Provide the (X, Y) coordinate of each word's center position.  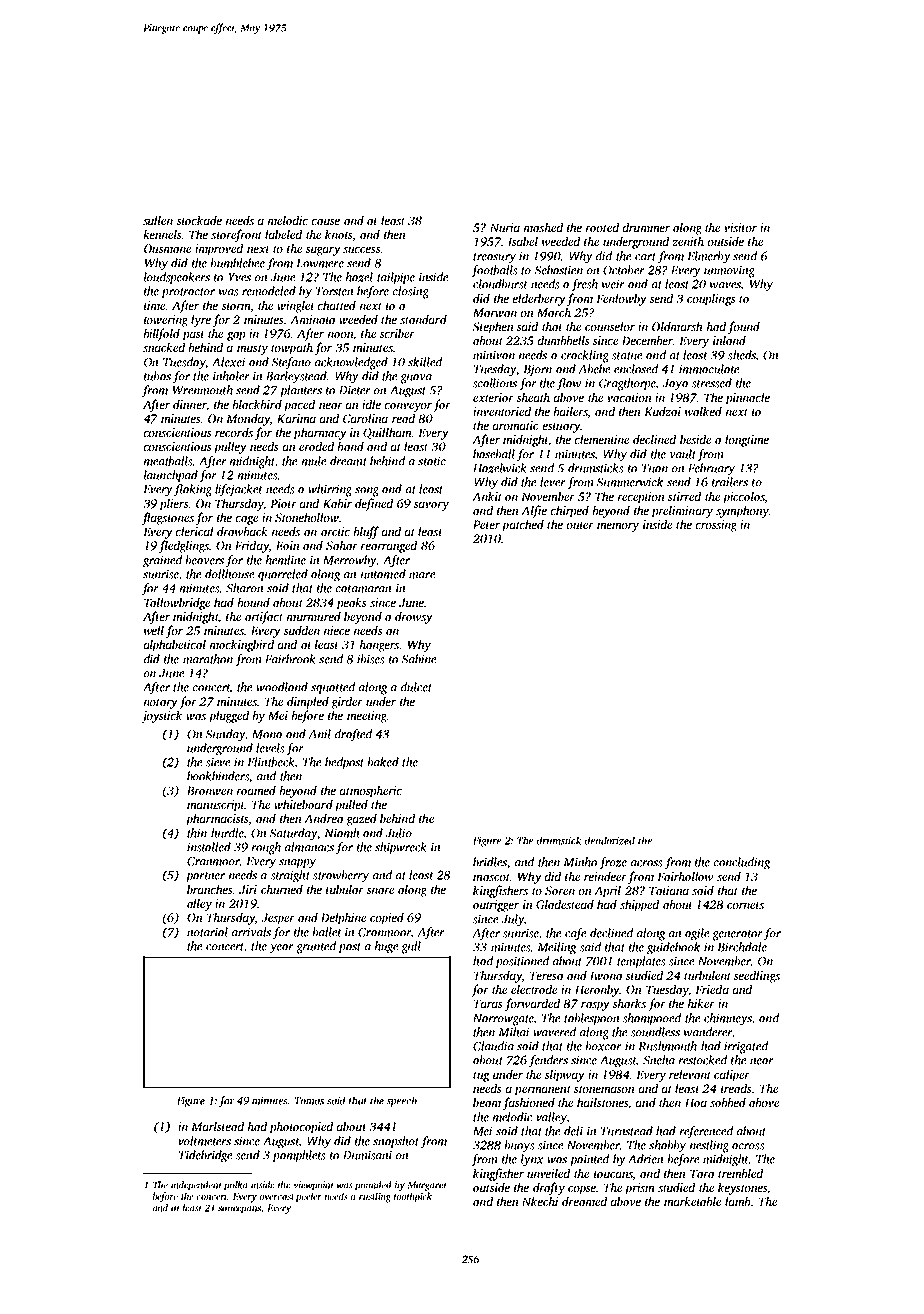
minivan (494, 355)
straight (290, 876)
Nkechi (540, 1201)
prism (639, 1189)
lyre (201, 320)
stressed (712, 383)
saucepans (239, 1210)
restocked (703, 1060)
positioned (522, 962)
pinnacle (748, 398)
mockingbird (241, 645)
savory (431, 506)
